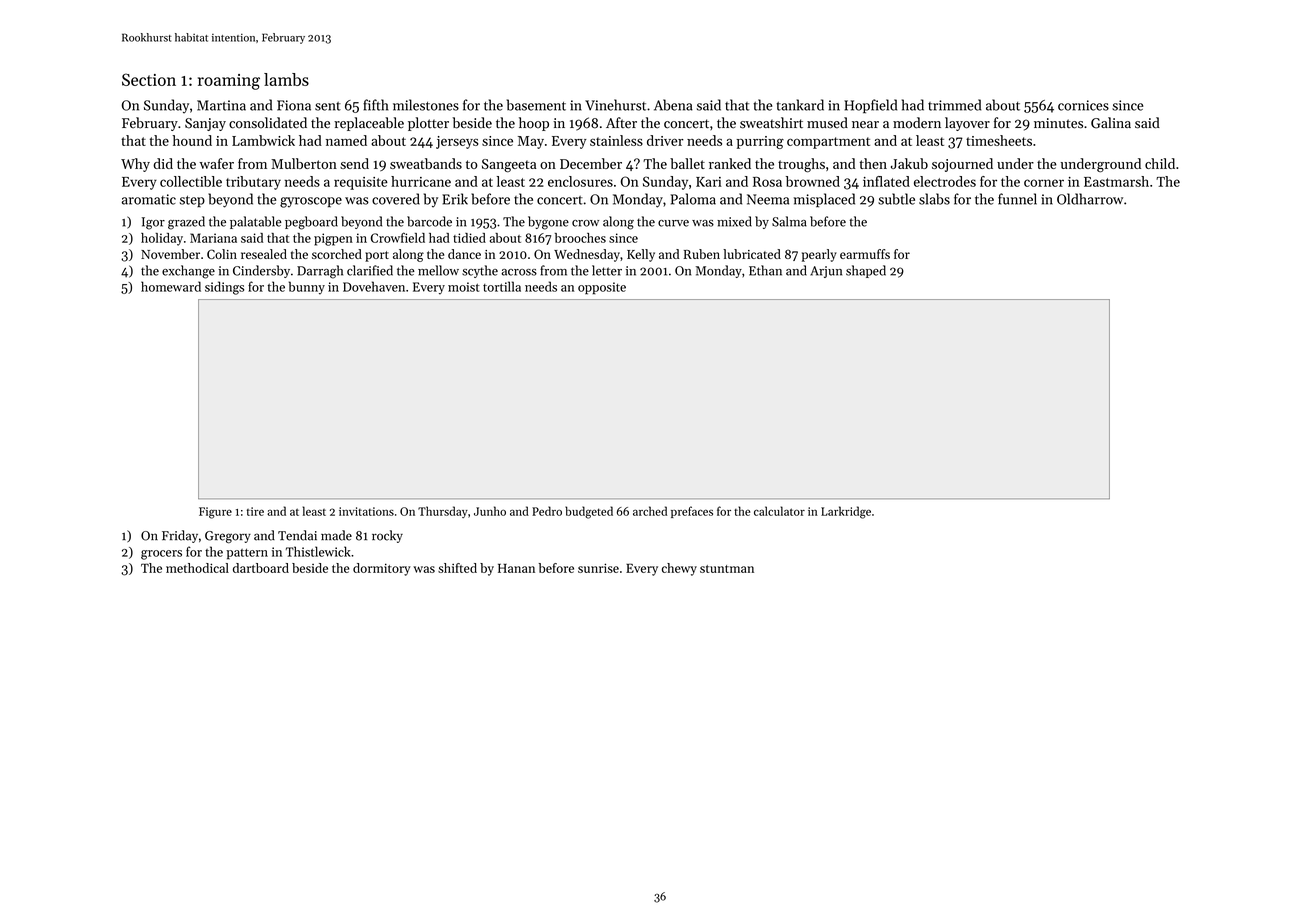 The height and width of the screenshot is (924, 1308). I want to click on dartboard, so click(261, 568).
